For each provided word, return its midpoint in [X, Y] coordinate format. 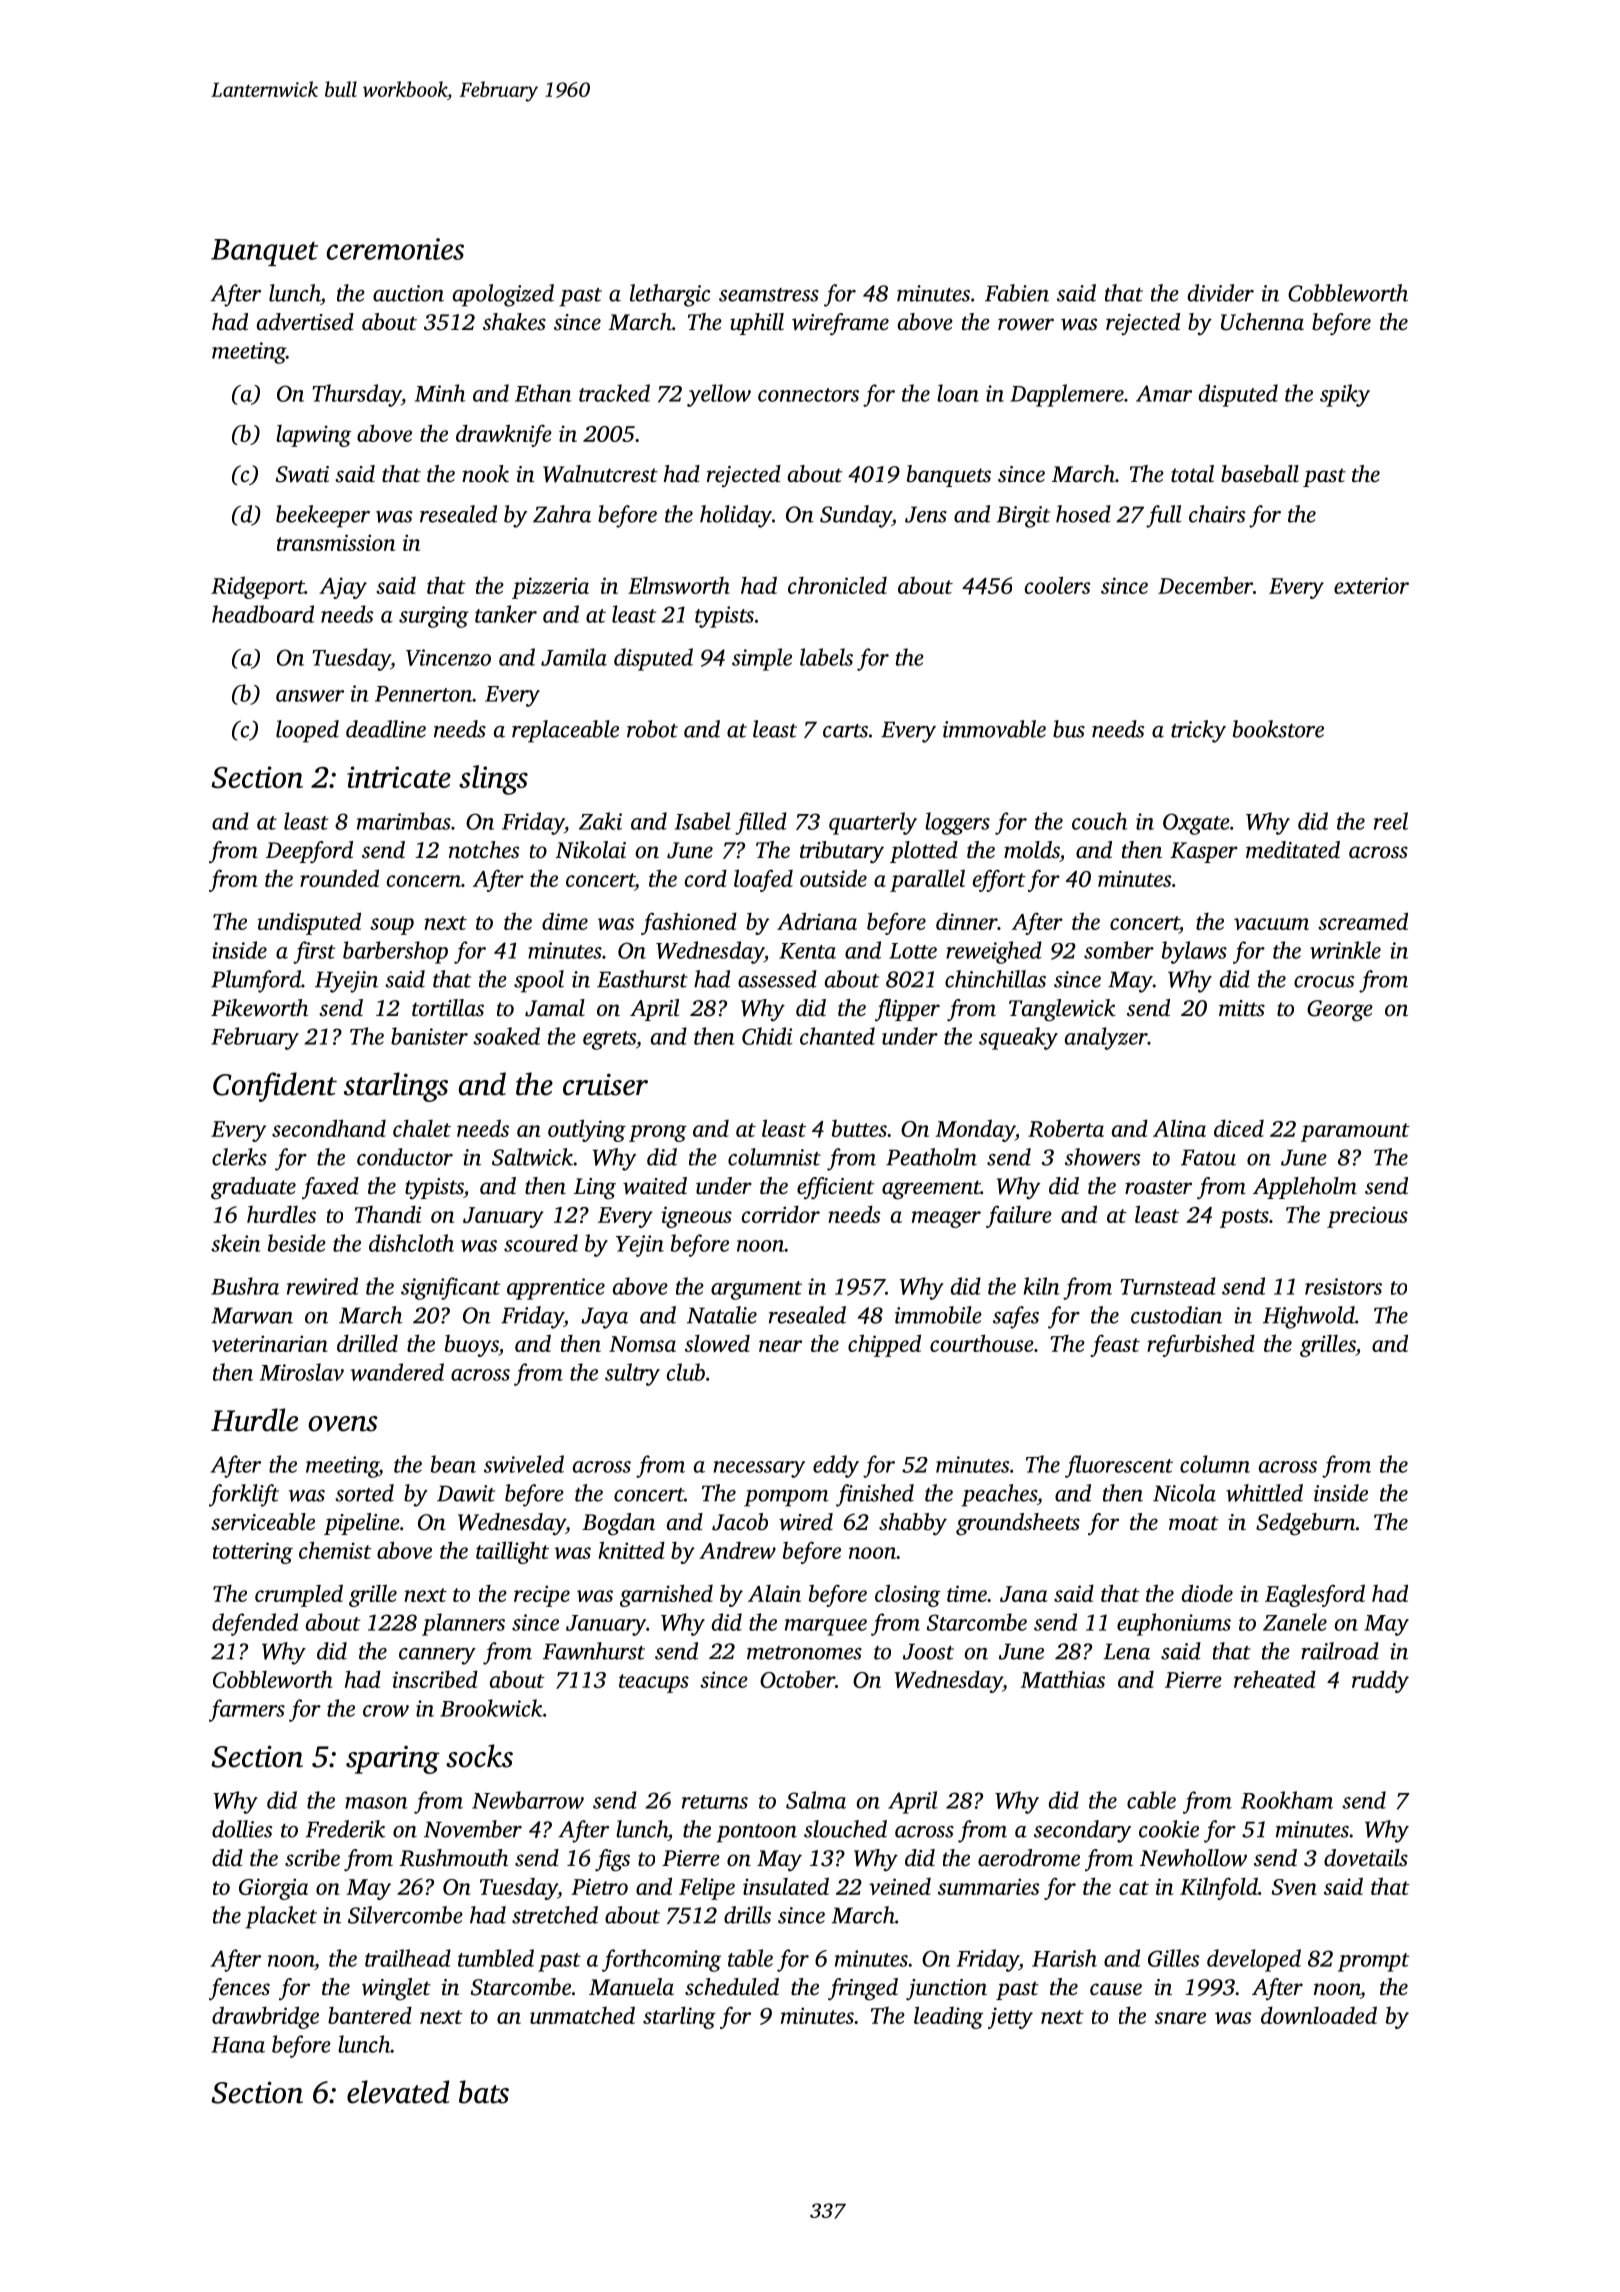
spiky [1345, 395]
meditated [1293, 850]
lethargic [670, 295]
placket [281, 1917]
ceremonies [395, 249]
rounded [339, 878]
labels [826, 657]
